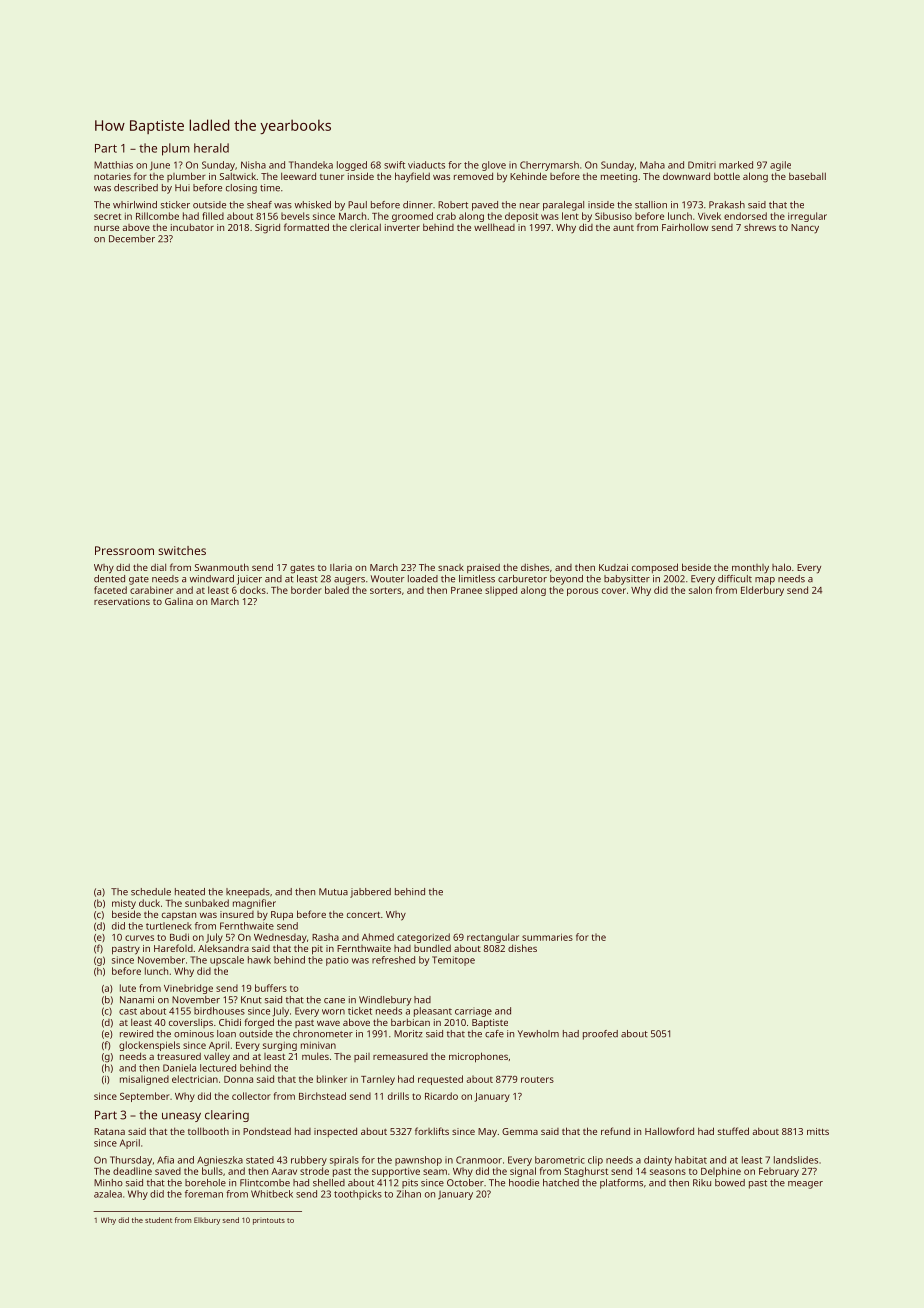  What do you see at coordinates (370, 893) in the image?
I see `jabbered` at bounding box center [370, 893].
